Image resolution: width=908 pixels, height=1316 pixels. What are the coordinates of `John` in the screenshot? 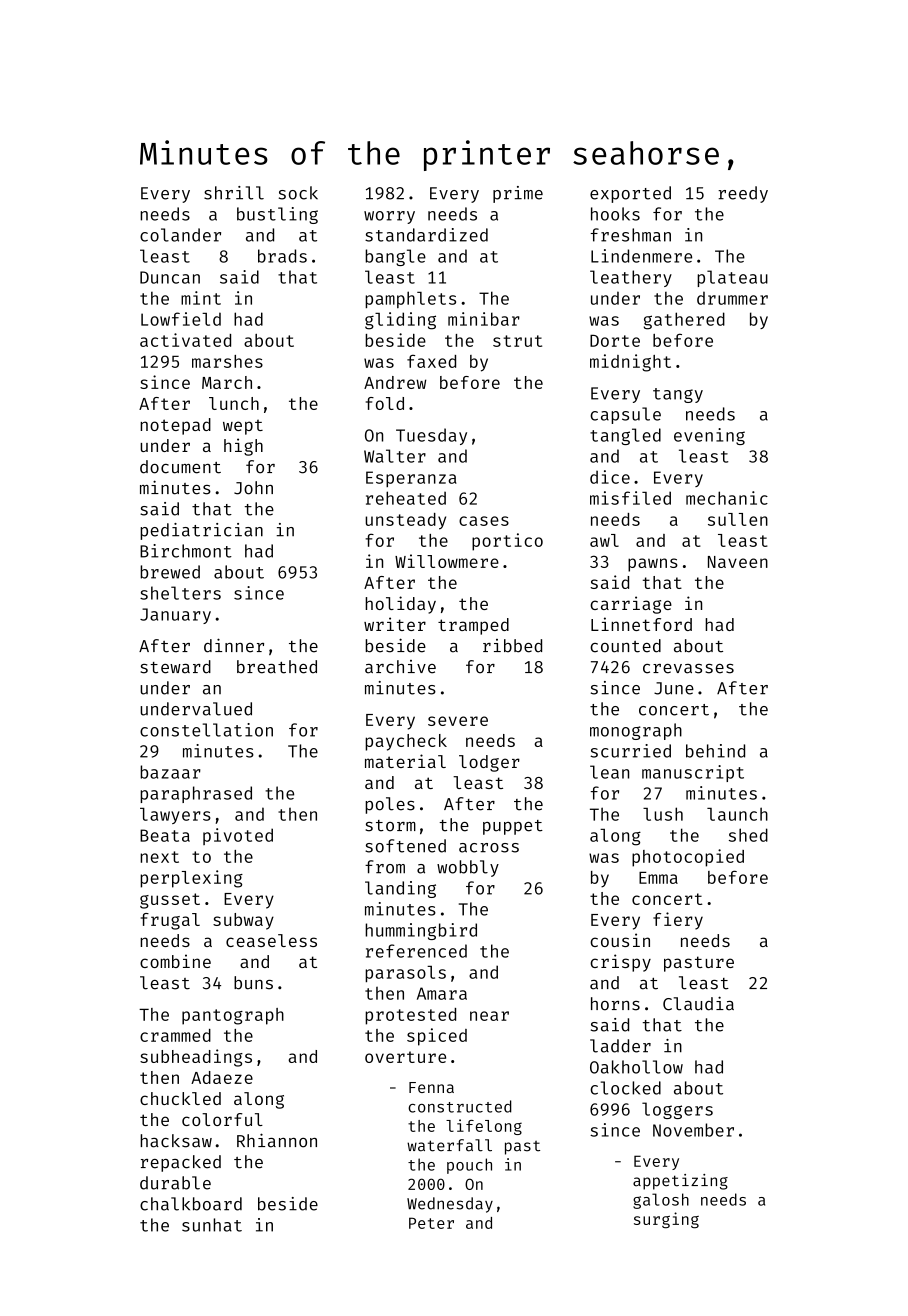 It's located at (253, 488).
